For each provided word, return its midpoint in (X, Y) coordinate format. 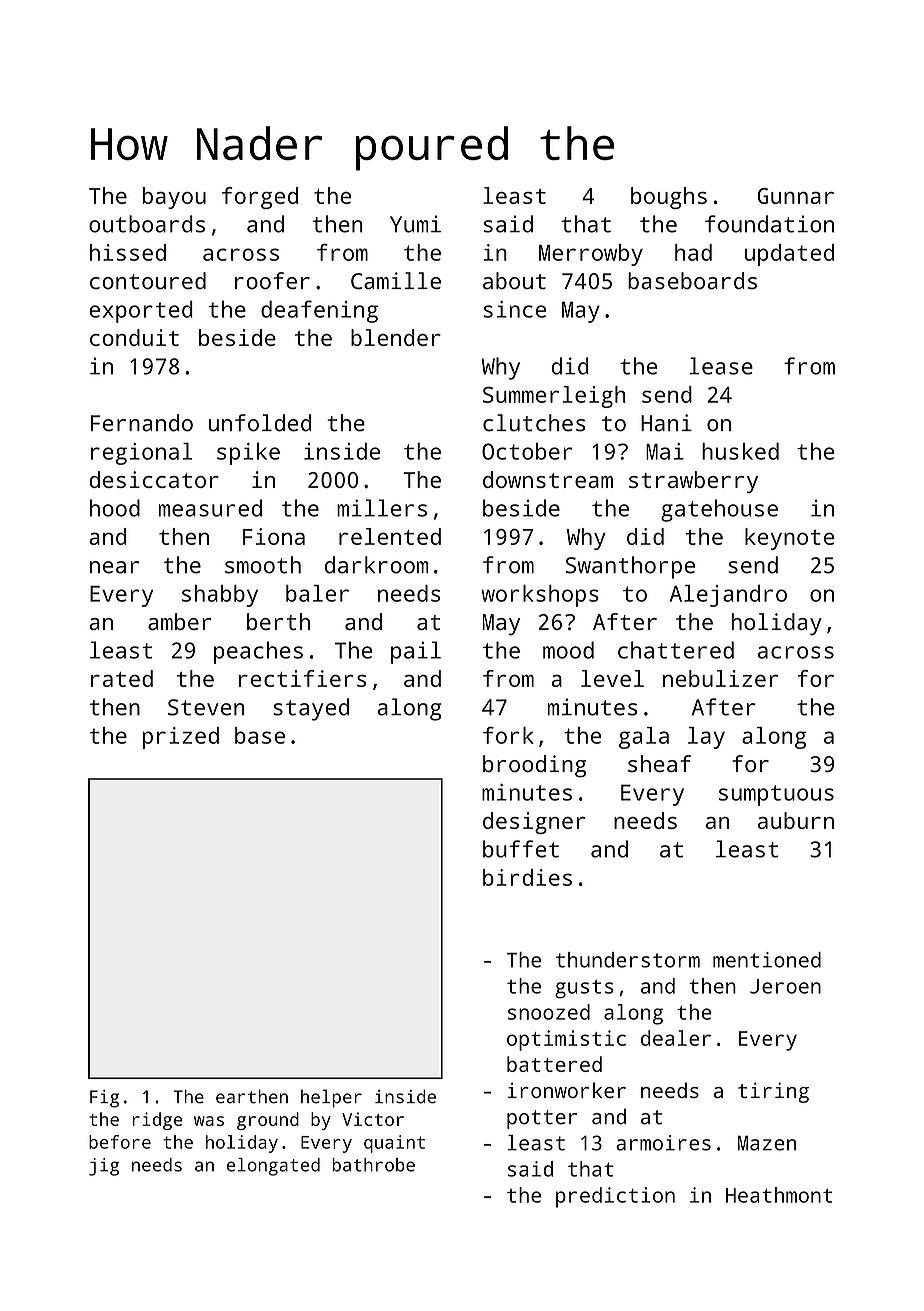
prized (181, 738)
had (693, 252)
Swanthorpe (630, 567)
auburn (796, 820)
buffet (521, 849)
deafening (319, 311)
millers (382, 508)
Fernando (142, 423)
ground (268, 1121)
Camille (396, 281)
